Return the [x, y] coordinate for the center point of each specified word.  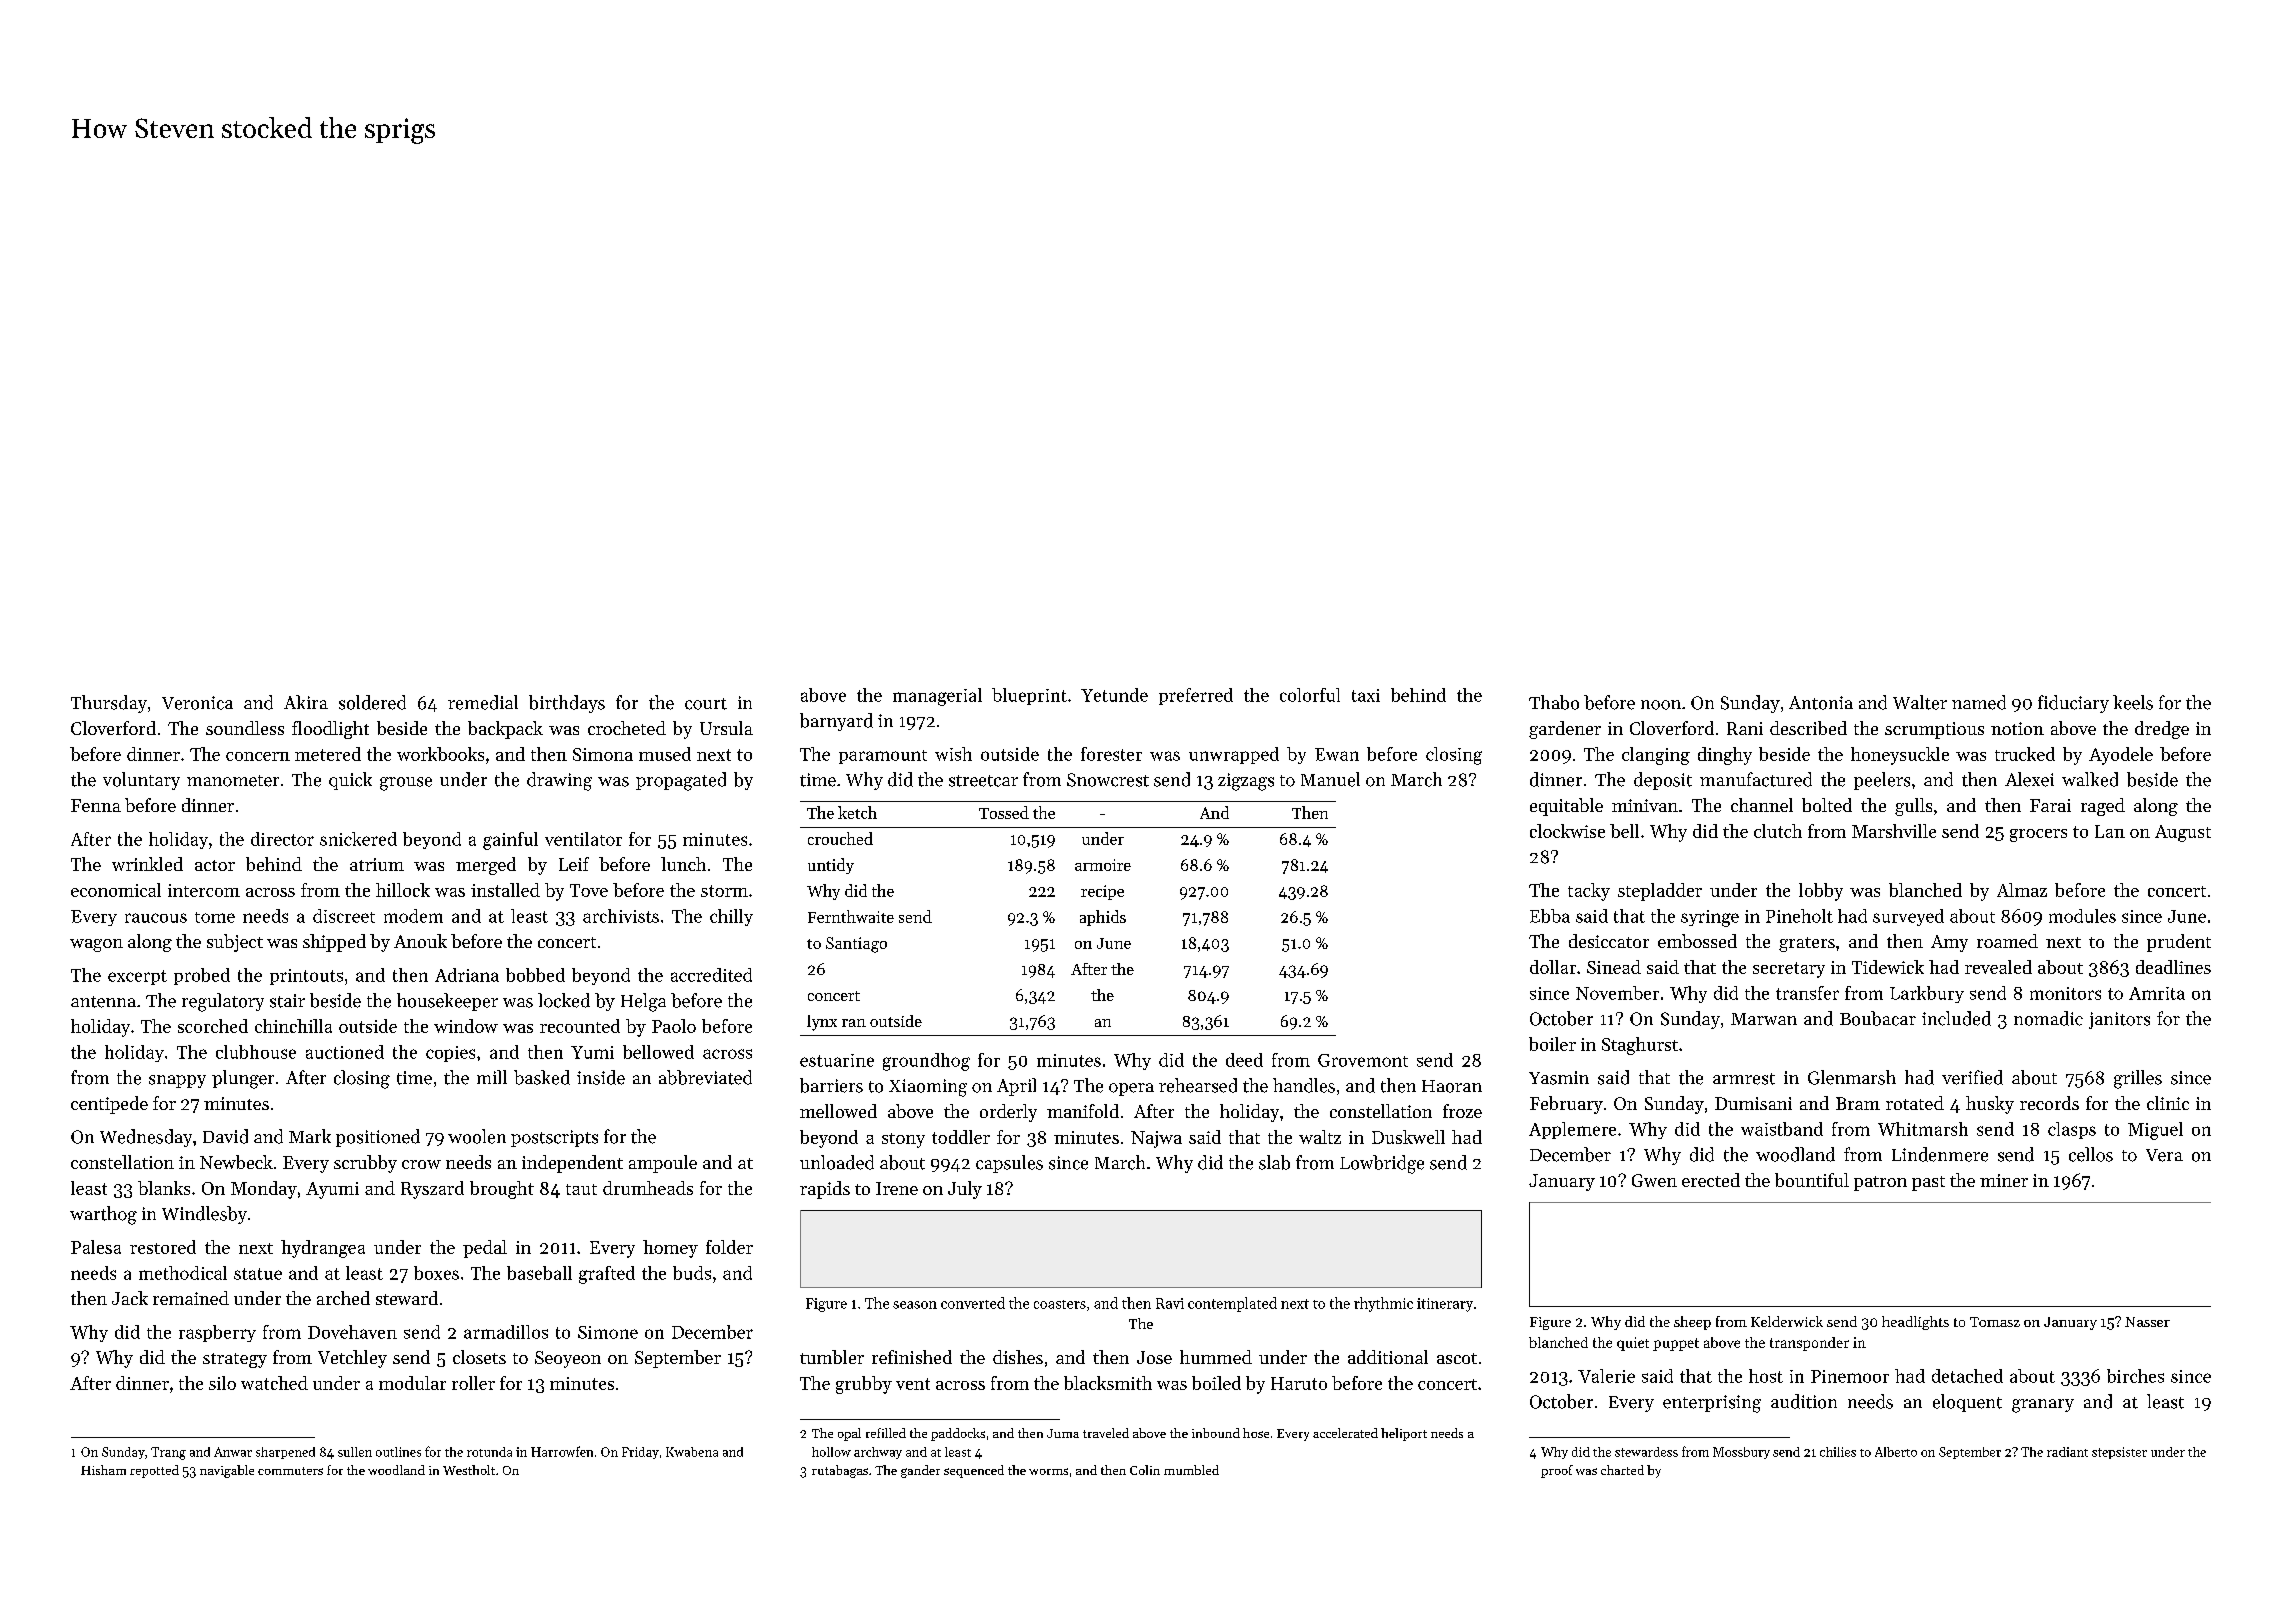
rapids [825, 1190]
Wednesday [146, 1138]
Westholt [469, 1470]
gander [920, 1471]
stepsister [2119, 1453]
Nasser [2147, 1322]
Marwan [1764, 1019]
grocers [2038, 835]
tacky [1589, 892]
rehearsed [1198, 1085]
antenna [103, 1002]
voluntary [141, 781]
